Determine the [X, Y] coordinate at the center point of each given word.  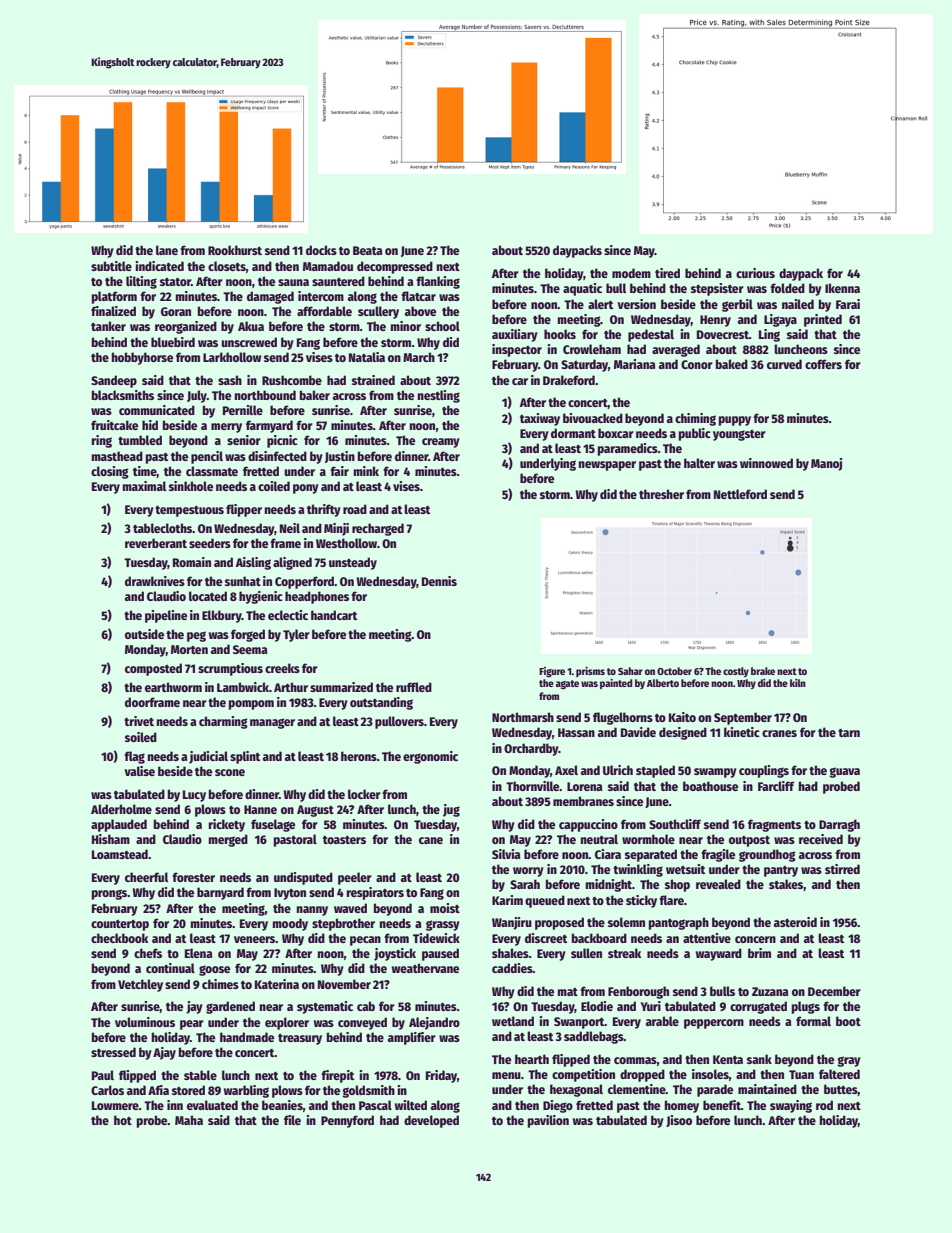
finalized [113, 311]
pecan [365, 941]
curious [755, 273]
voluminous [145, 1022]
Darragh [839, 825]
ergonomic [430, 757]
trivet [139, 721]
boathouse [710, 786]
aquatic [582, 289]
